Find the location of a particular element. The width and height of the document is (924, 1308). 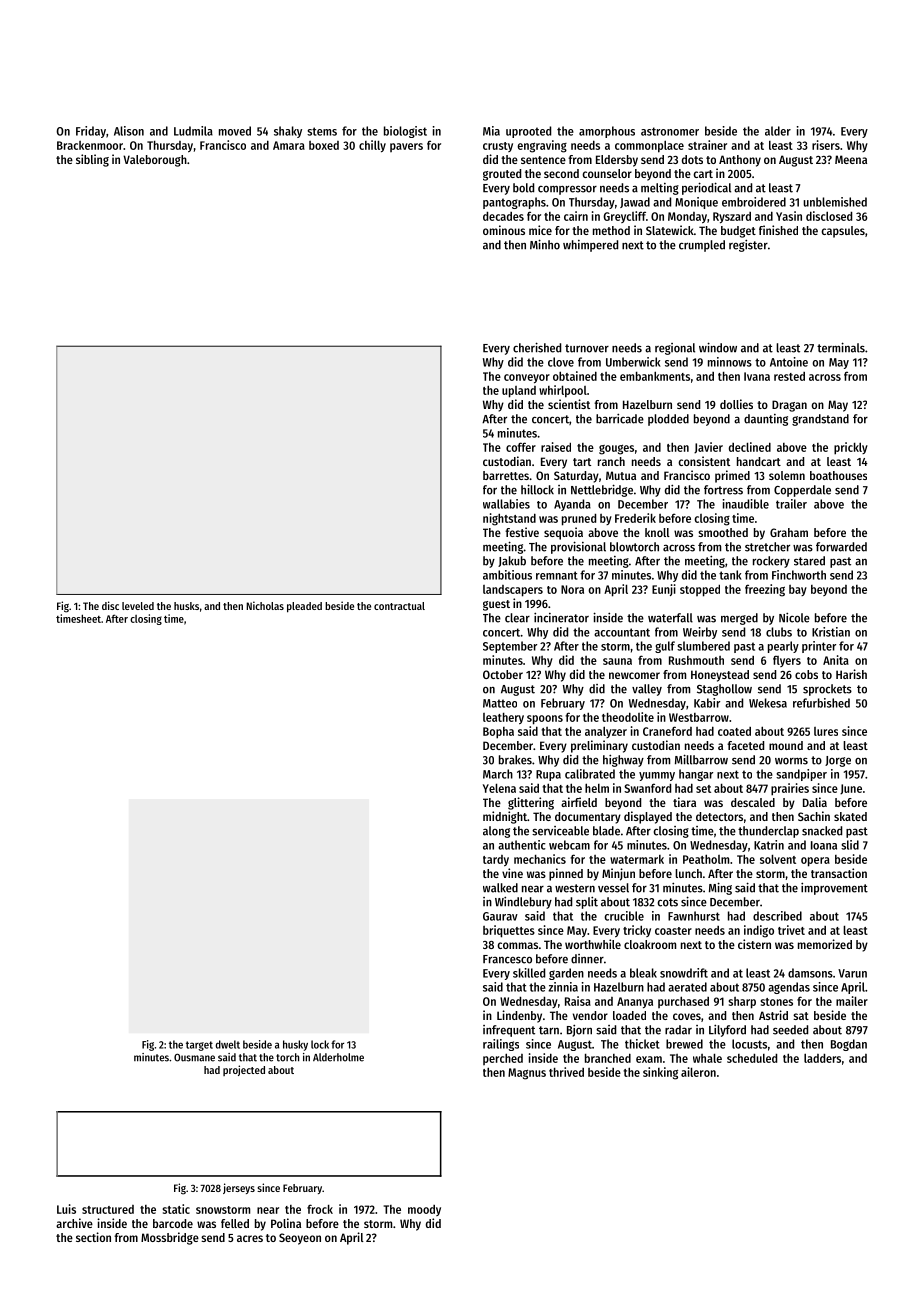

amorphous is located at coordinates (607, 132).
